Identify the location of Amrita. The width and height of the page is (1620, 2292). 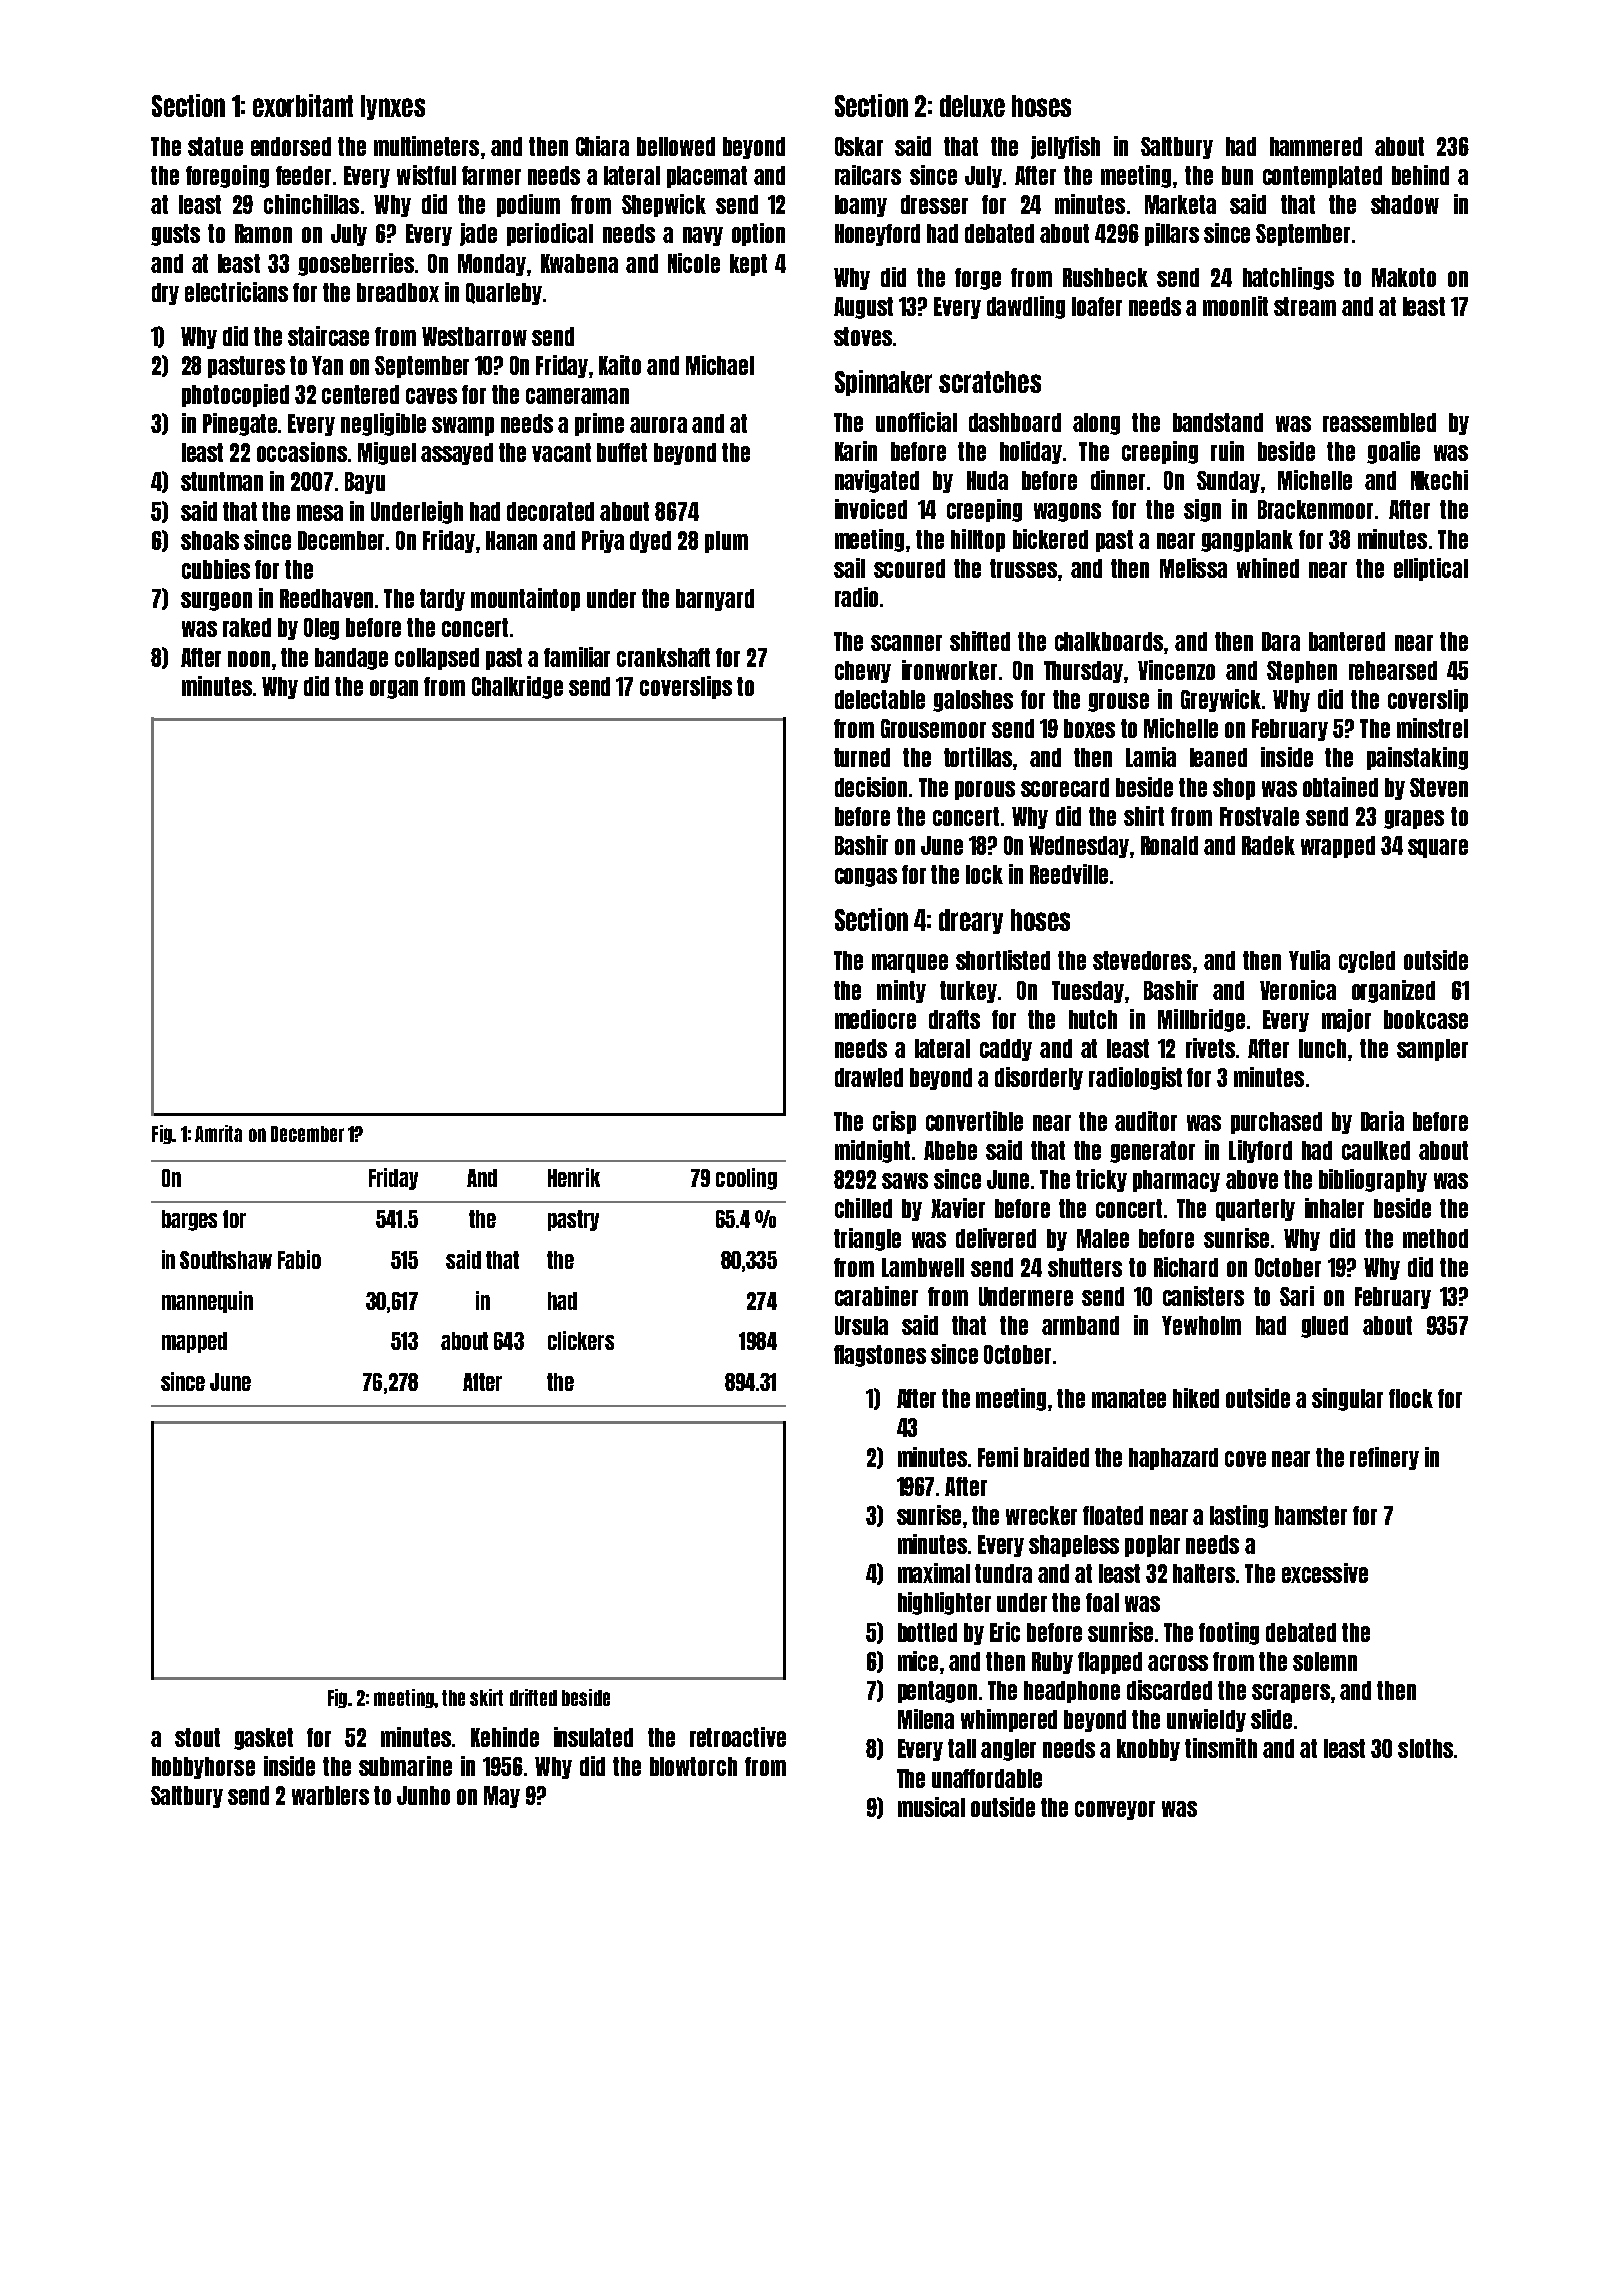
(218, 1133).
